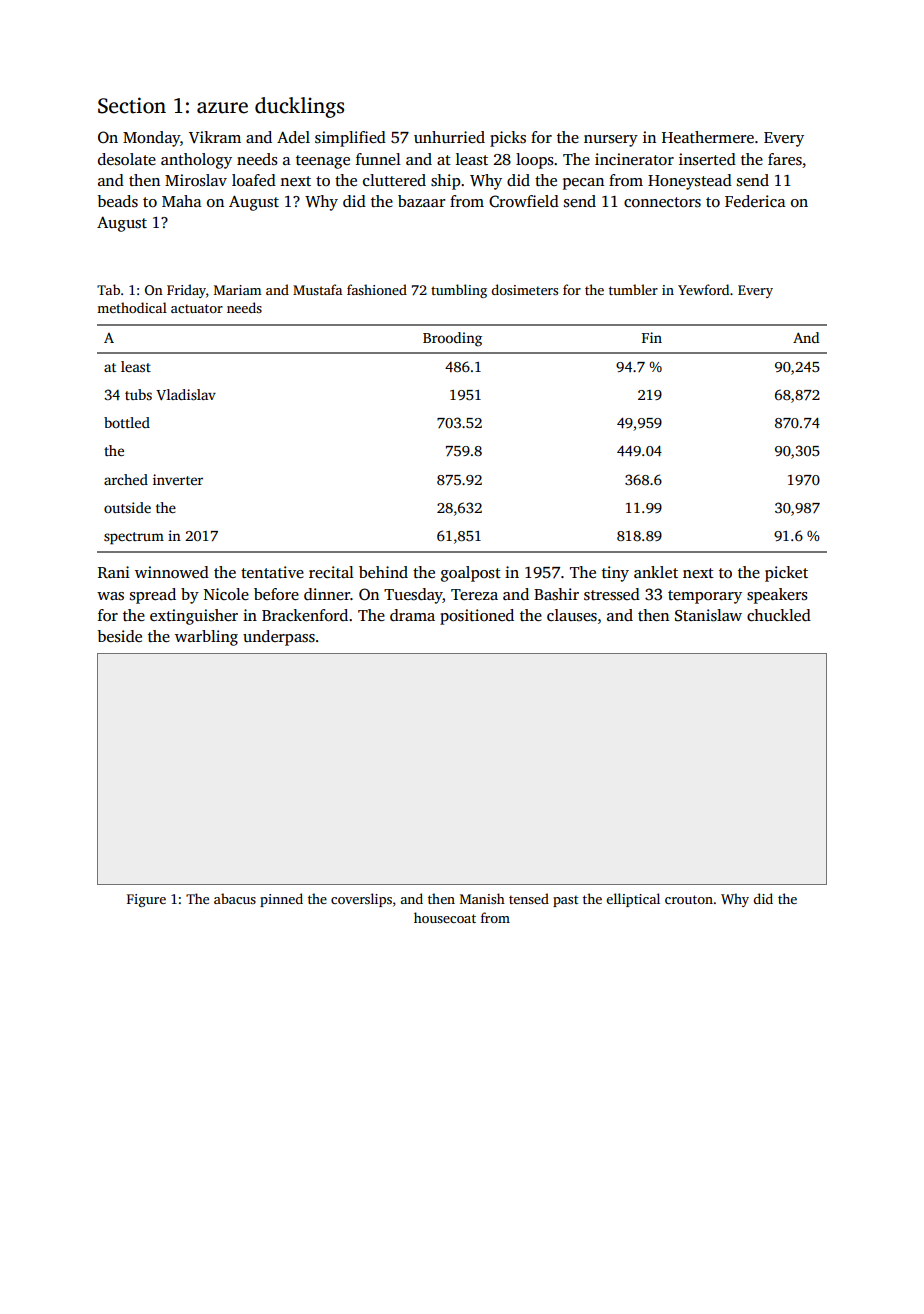 Image resolution: width=924 pixels, height=1314 pixels. Describe the element at coordinates (412, 615) in the page. I see `drama` at that location.
